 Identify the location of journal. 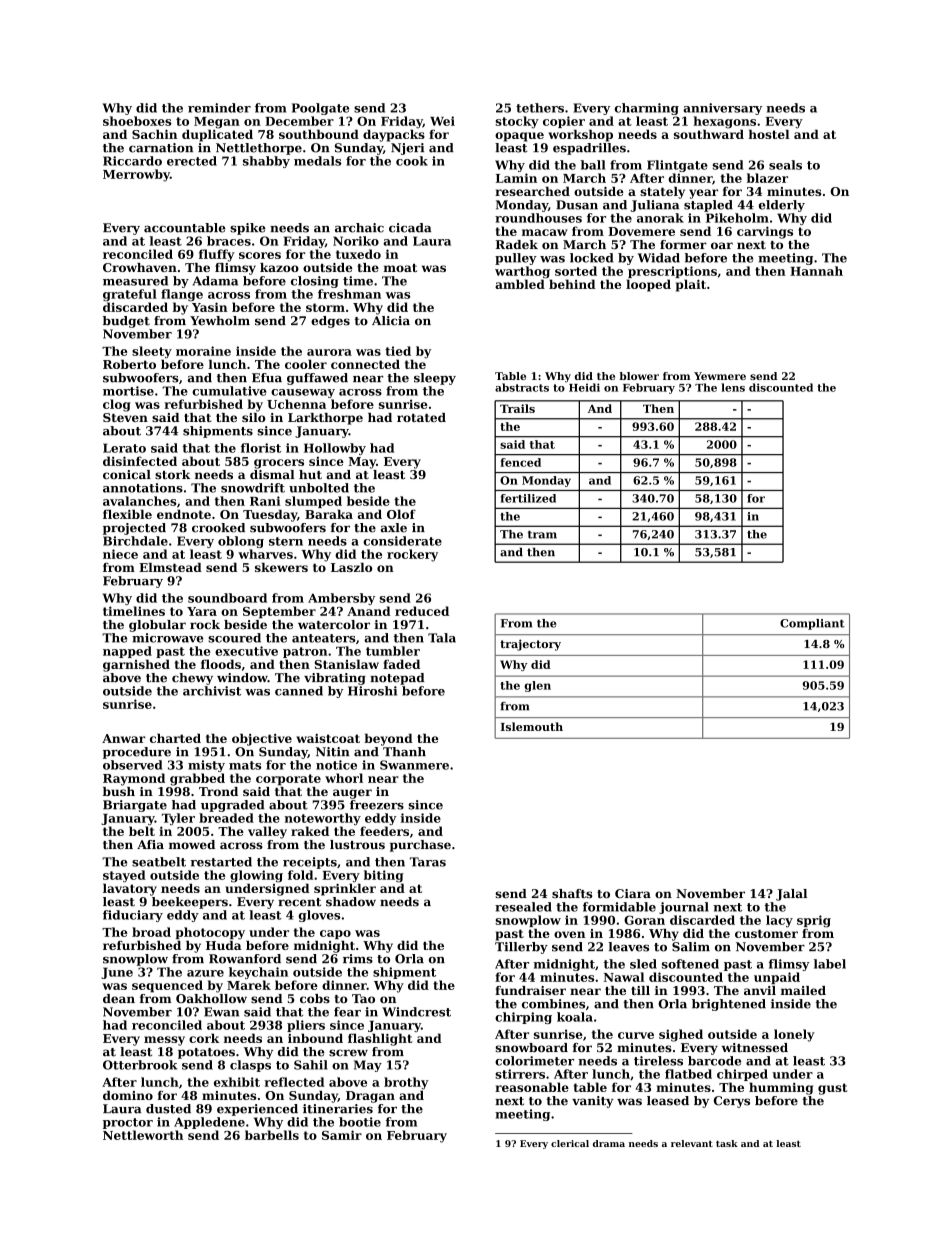
(684, 908).
